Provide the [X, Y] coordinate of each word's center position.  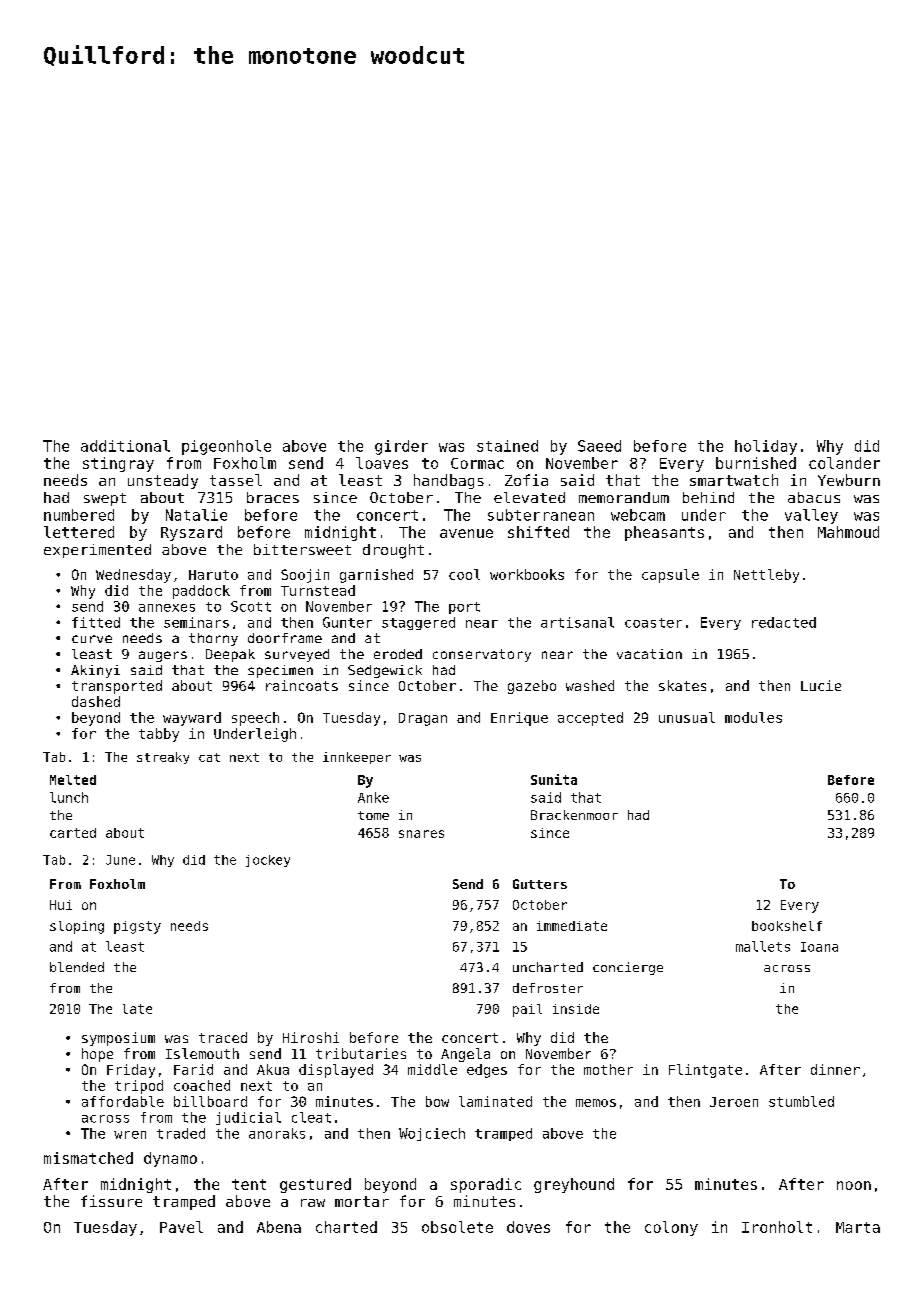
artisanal [577, 622]
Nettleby [766, 576]
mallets [763, 946]
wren [130, 1135]
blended [77, 967]
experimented [97, 551]
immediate [572, 926]
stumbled [801, 1101]
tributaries [361, 1053]
